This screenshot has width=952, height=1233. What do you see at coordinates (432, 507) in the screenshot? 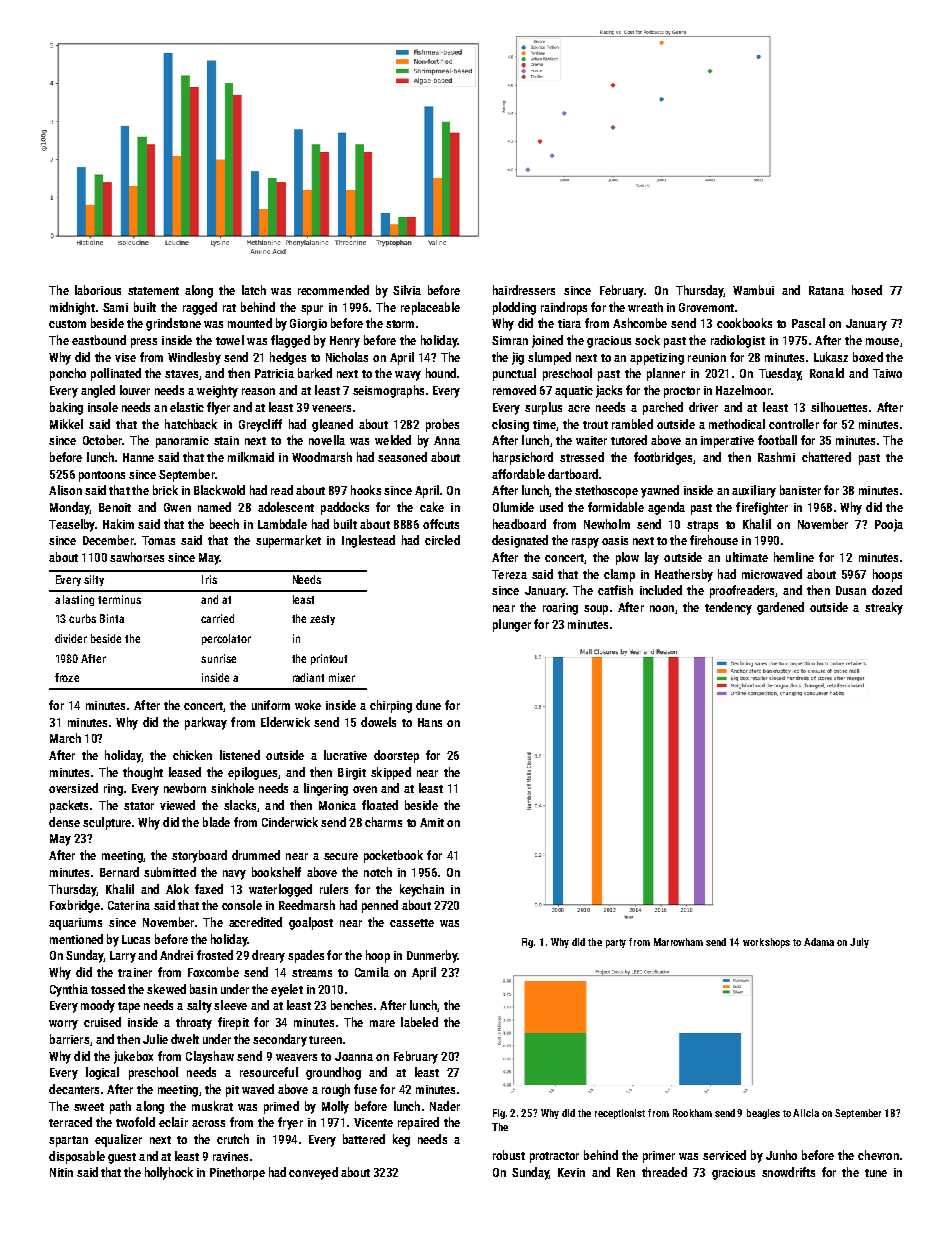
I see `cake` at bounding box center [432, 507].
